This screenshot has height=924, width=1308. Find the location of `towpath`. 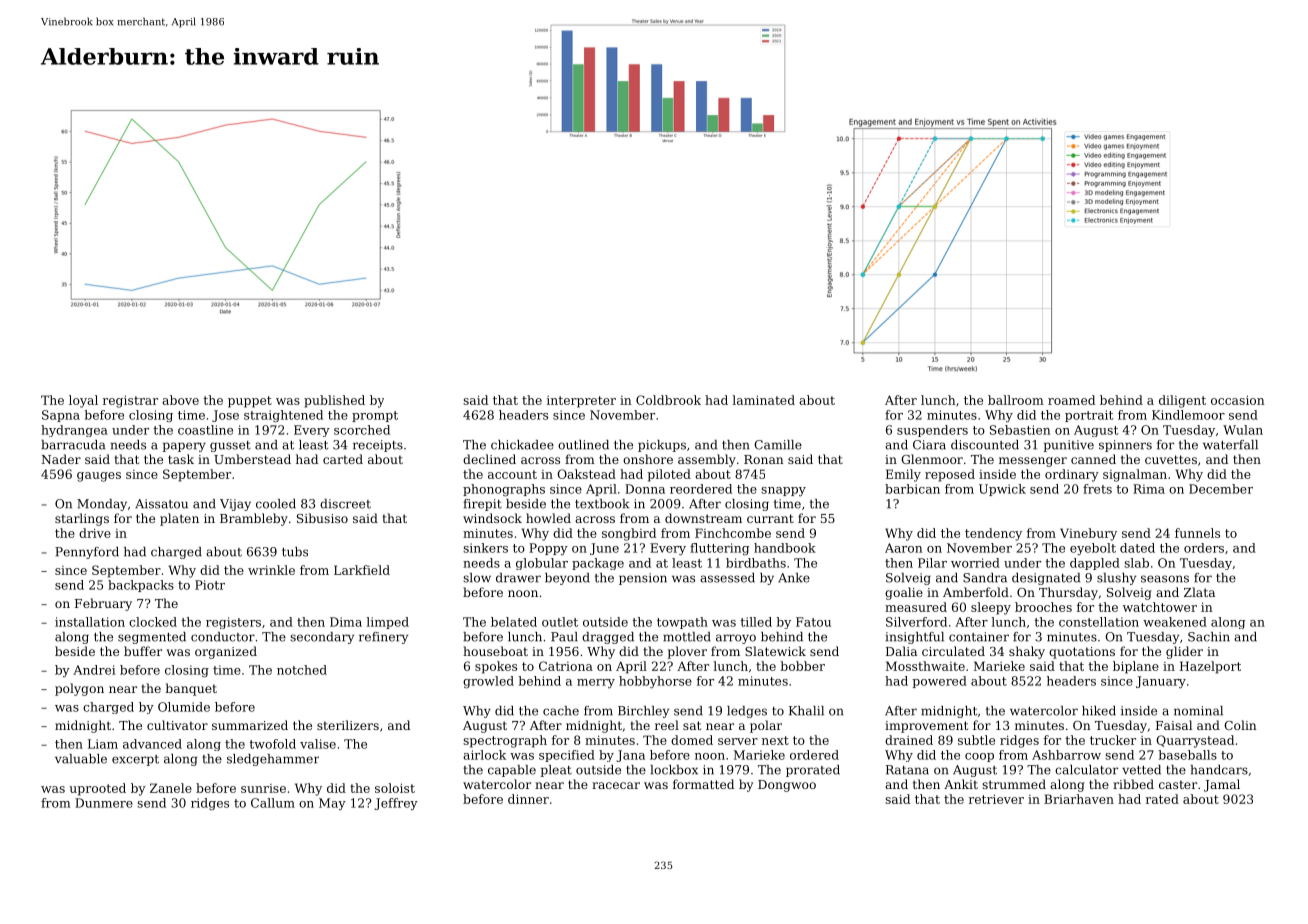

towpath is located at coordinates (682, 623).
